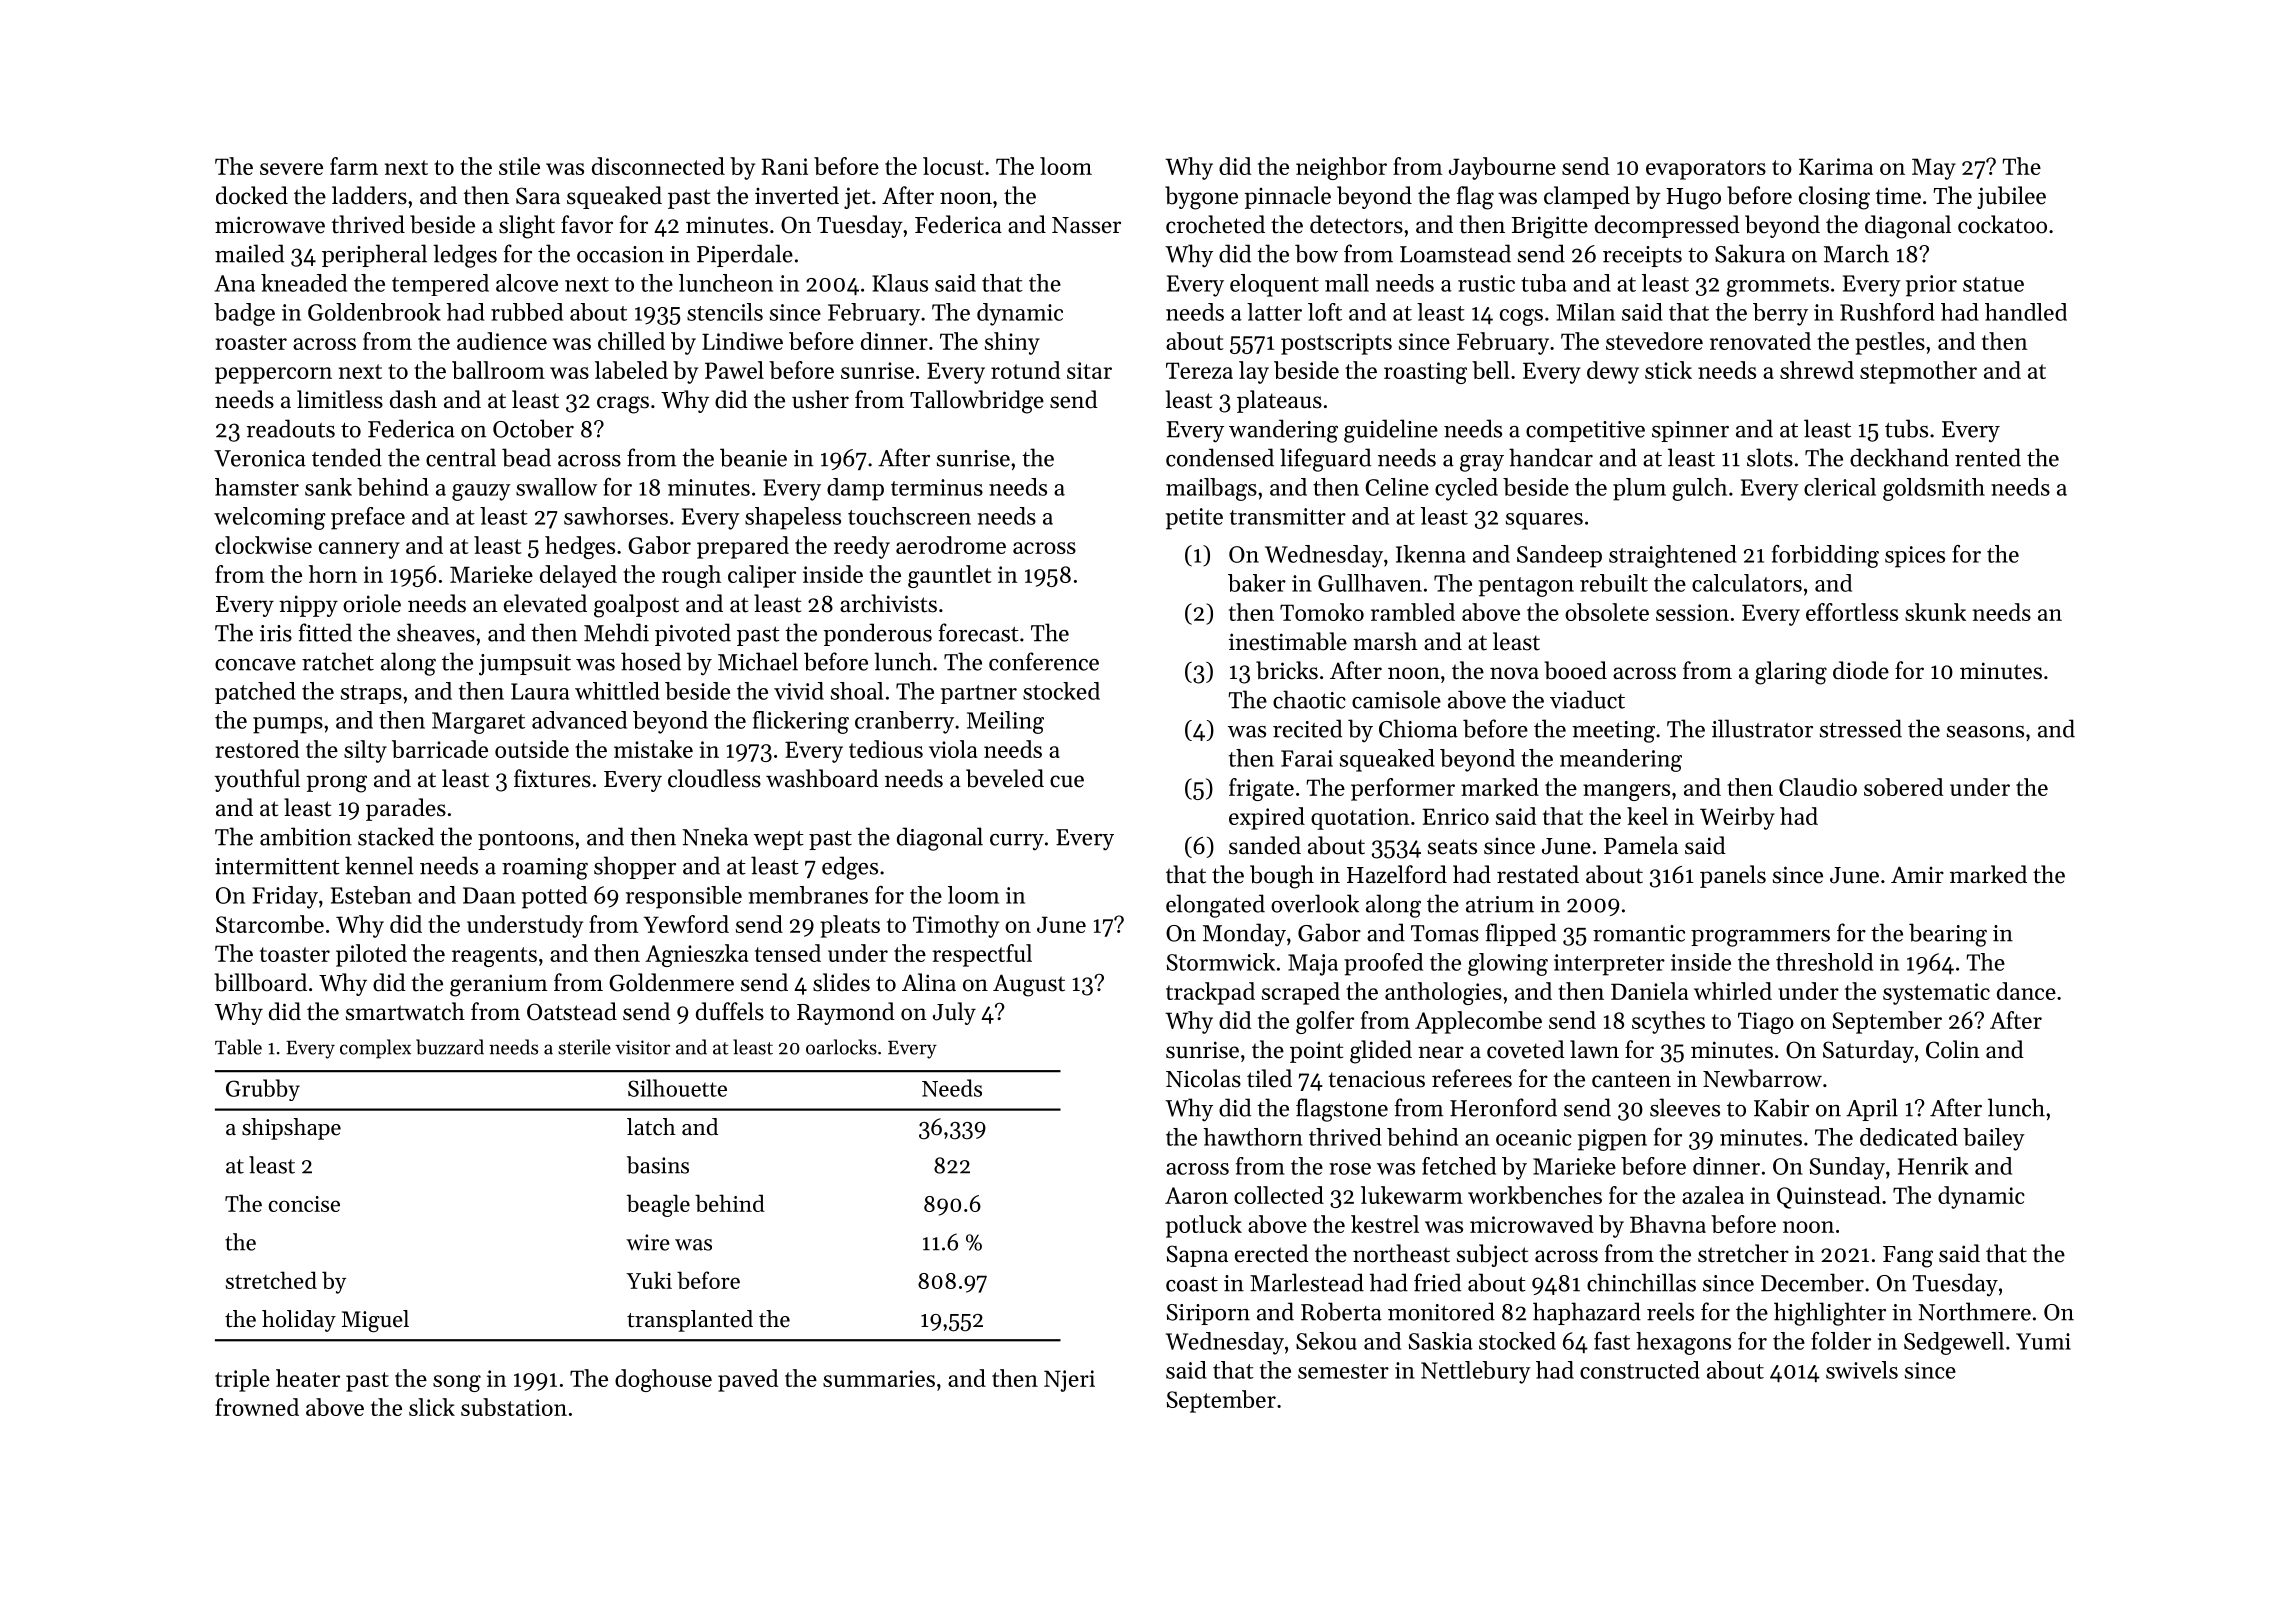  What do you see at coordinates (1341, 168) in the document?
I see `neighbor` at bounding box center [1341, 168].
